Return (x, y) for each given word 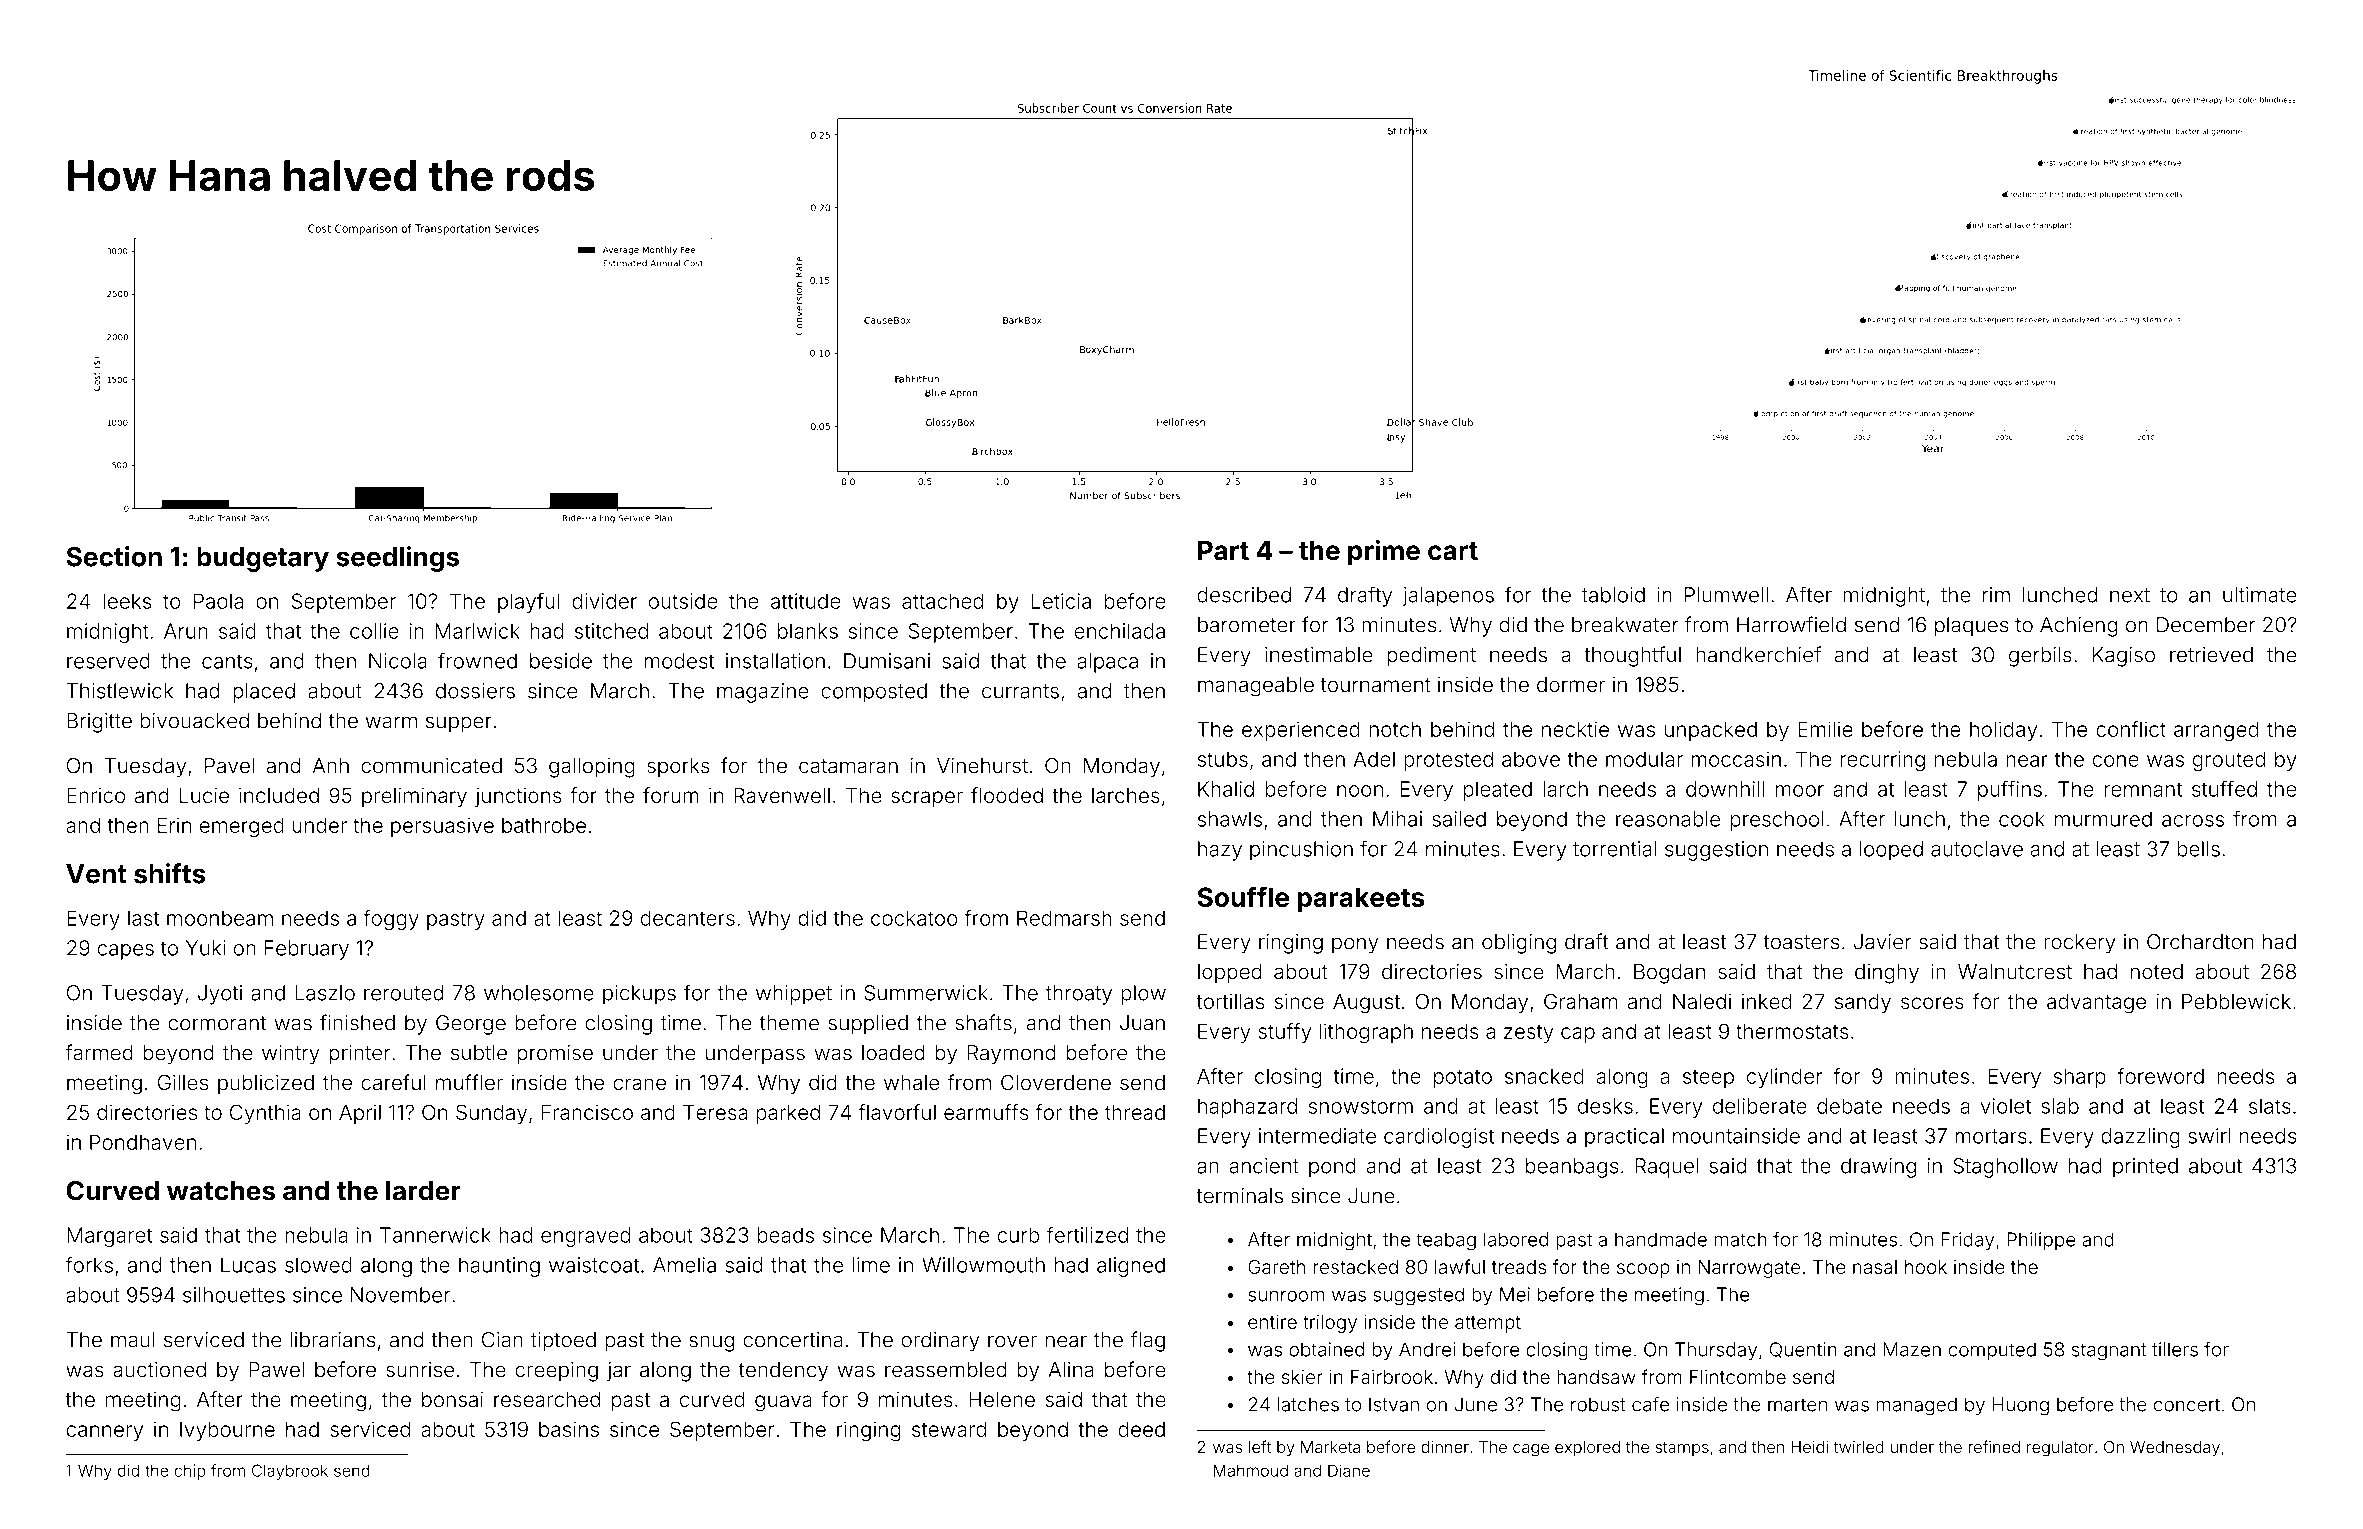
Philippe (2041, 1241)
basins (569, 1429)
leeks (127, 601)
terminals (1239, 1196)
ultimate (2260, 595)
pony (1355, 945)
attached (942, 601)
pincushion (1301, 851)
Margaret (109, 1237)
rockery (2080, 944)
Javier (1882, 942)
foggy (391, 920)
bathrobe (544, 825)
